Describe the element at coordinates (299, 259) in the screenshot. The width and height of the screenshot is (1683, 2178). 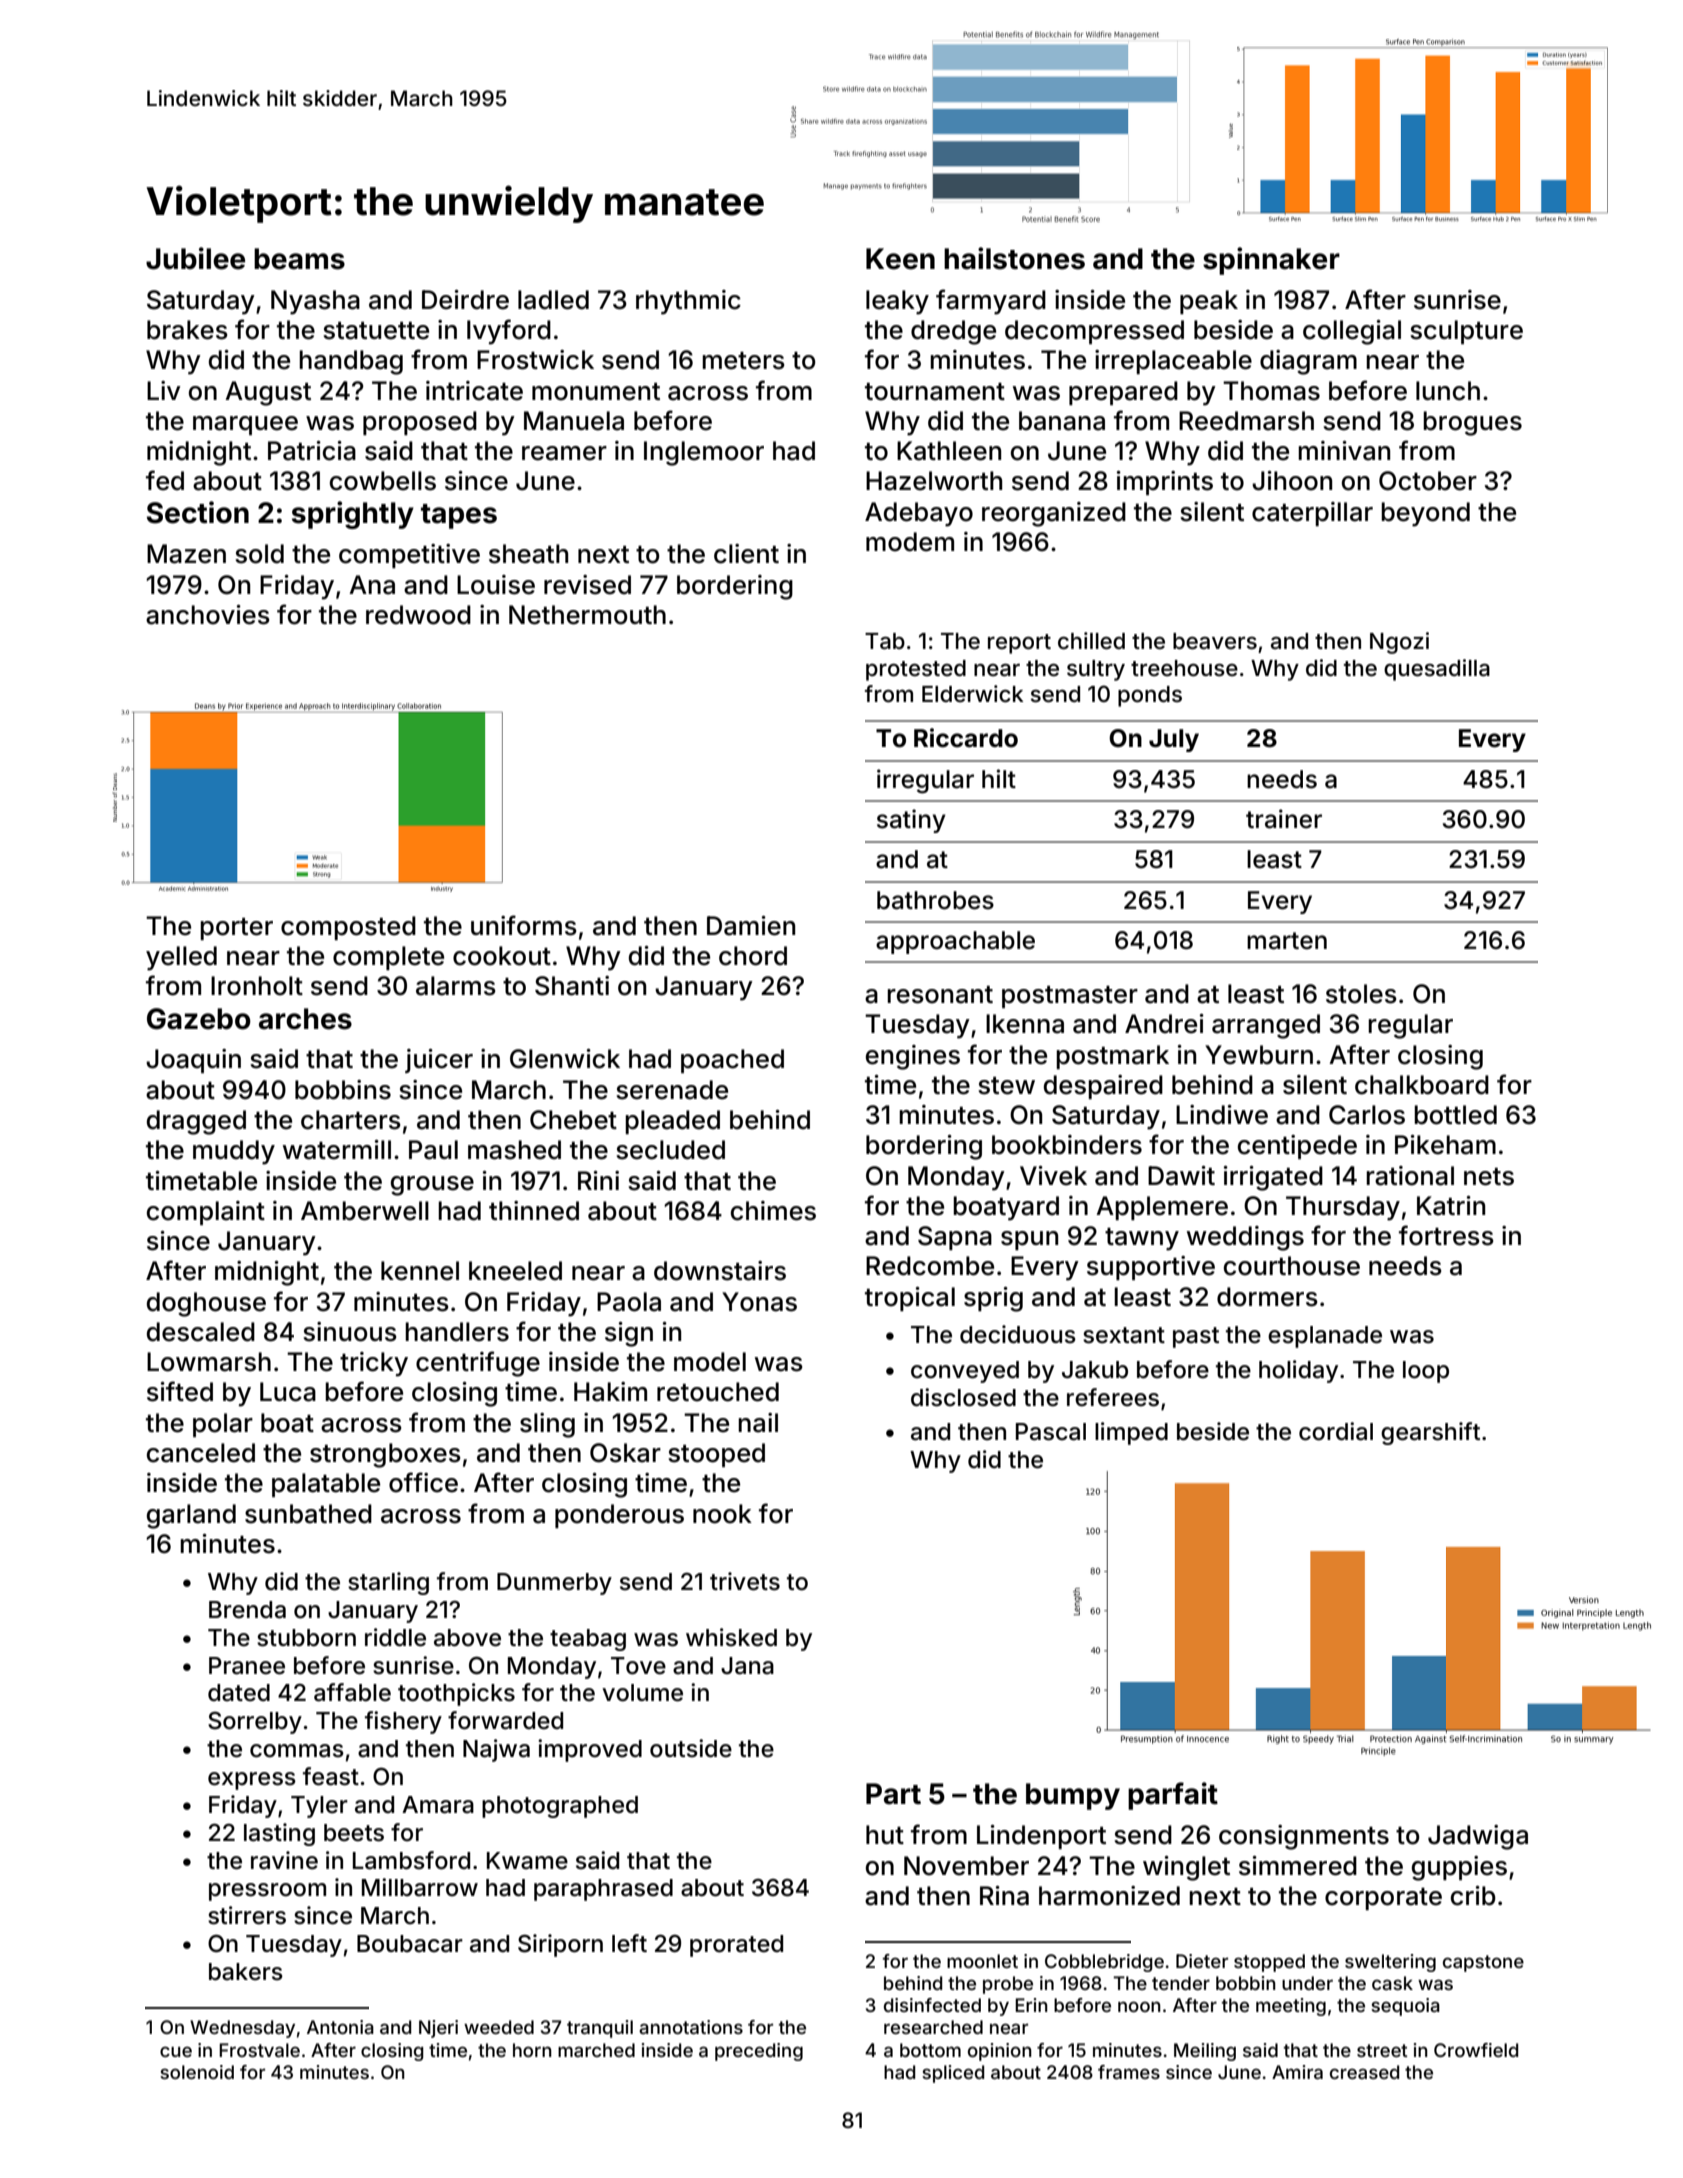
I see `beams` at that location.
